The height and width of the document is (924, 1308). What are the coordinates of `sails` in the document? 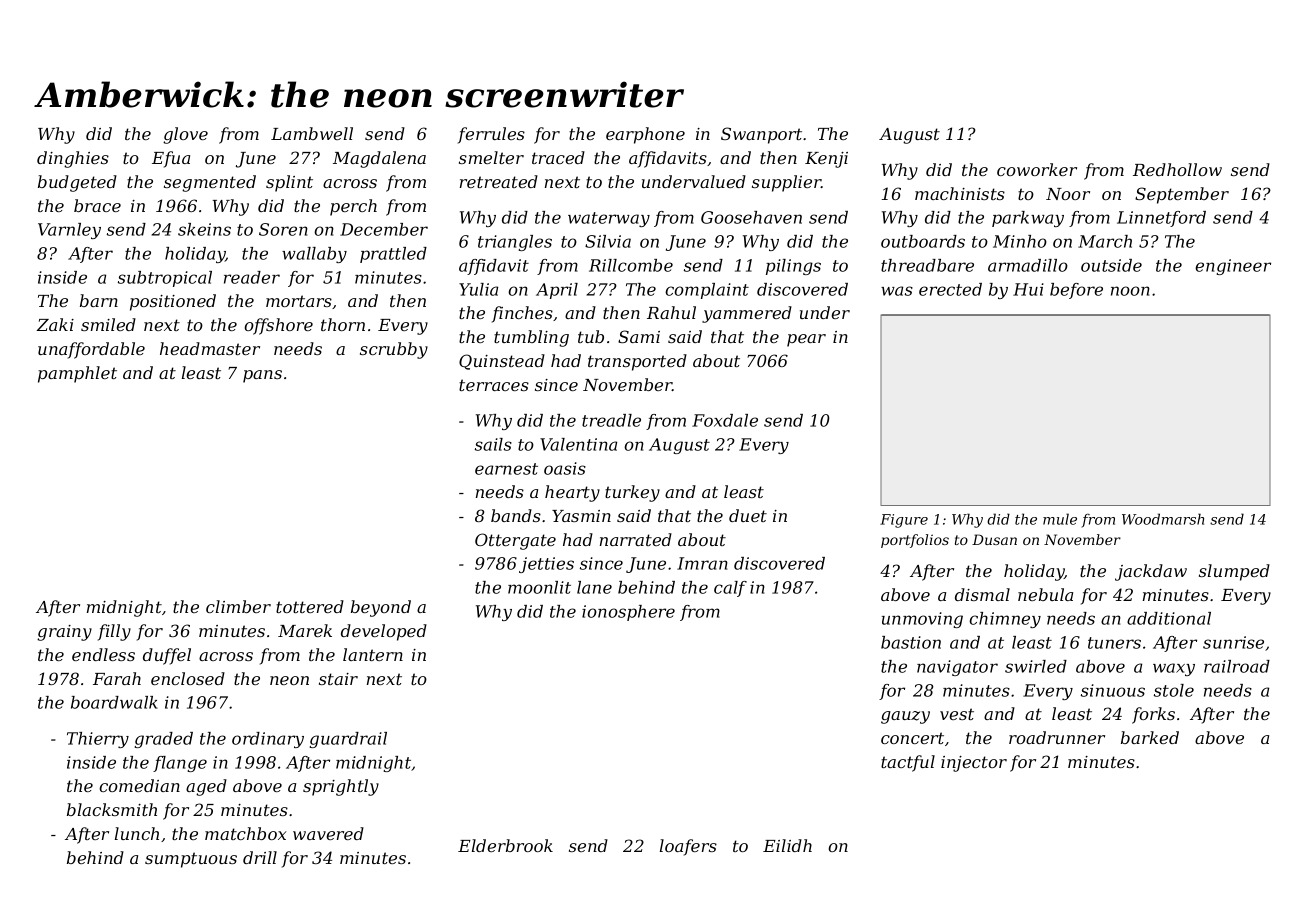 It's located at (493, 444).
